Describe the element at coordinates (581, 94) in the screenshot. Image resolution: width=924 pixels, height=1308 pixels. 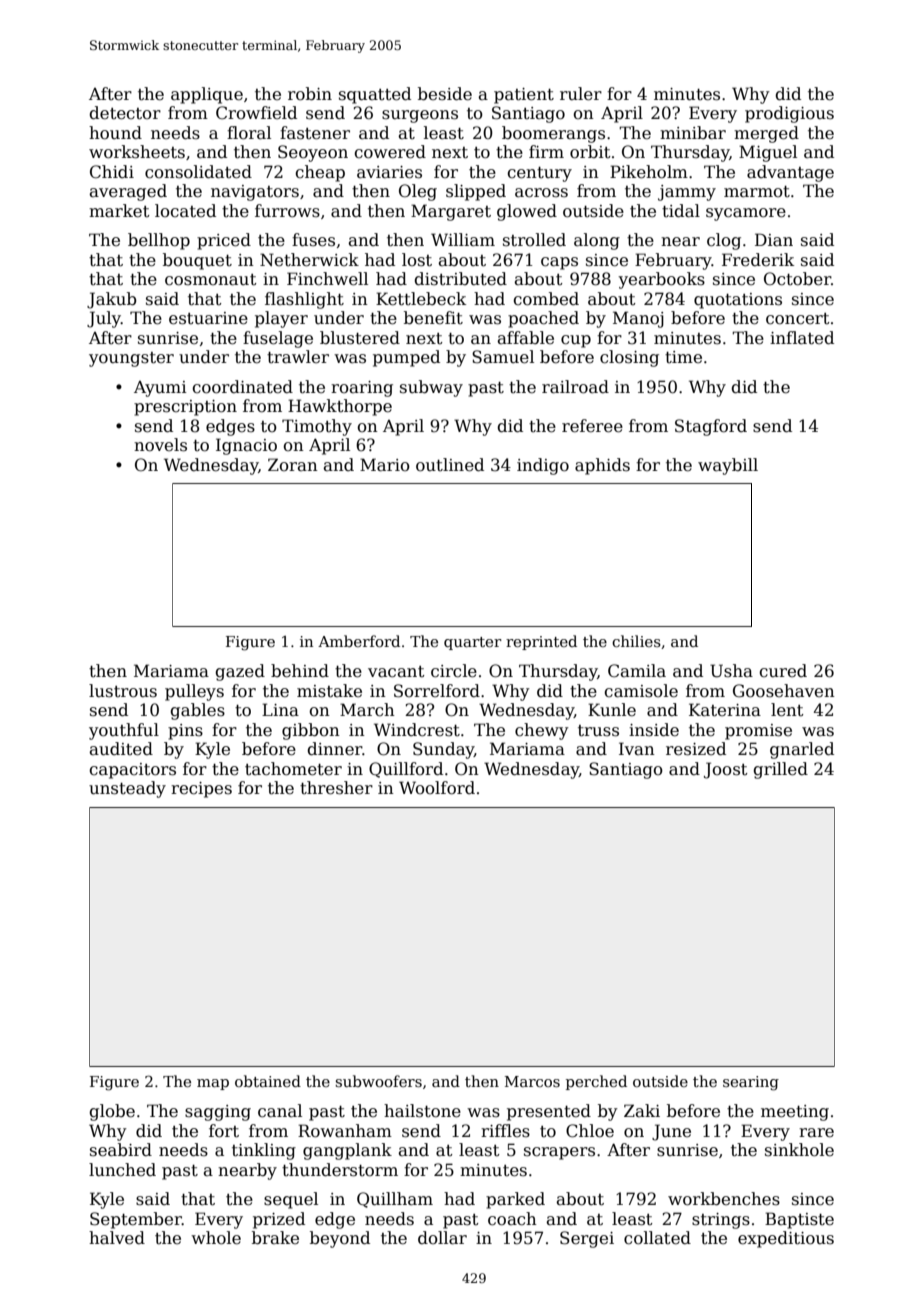
I see `ruler` at that location.
